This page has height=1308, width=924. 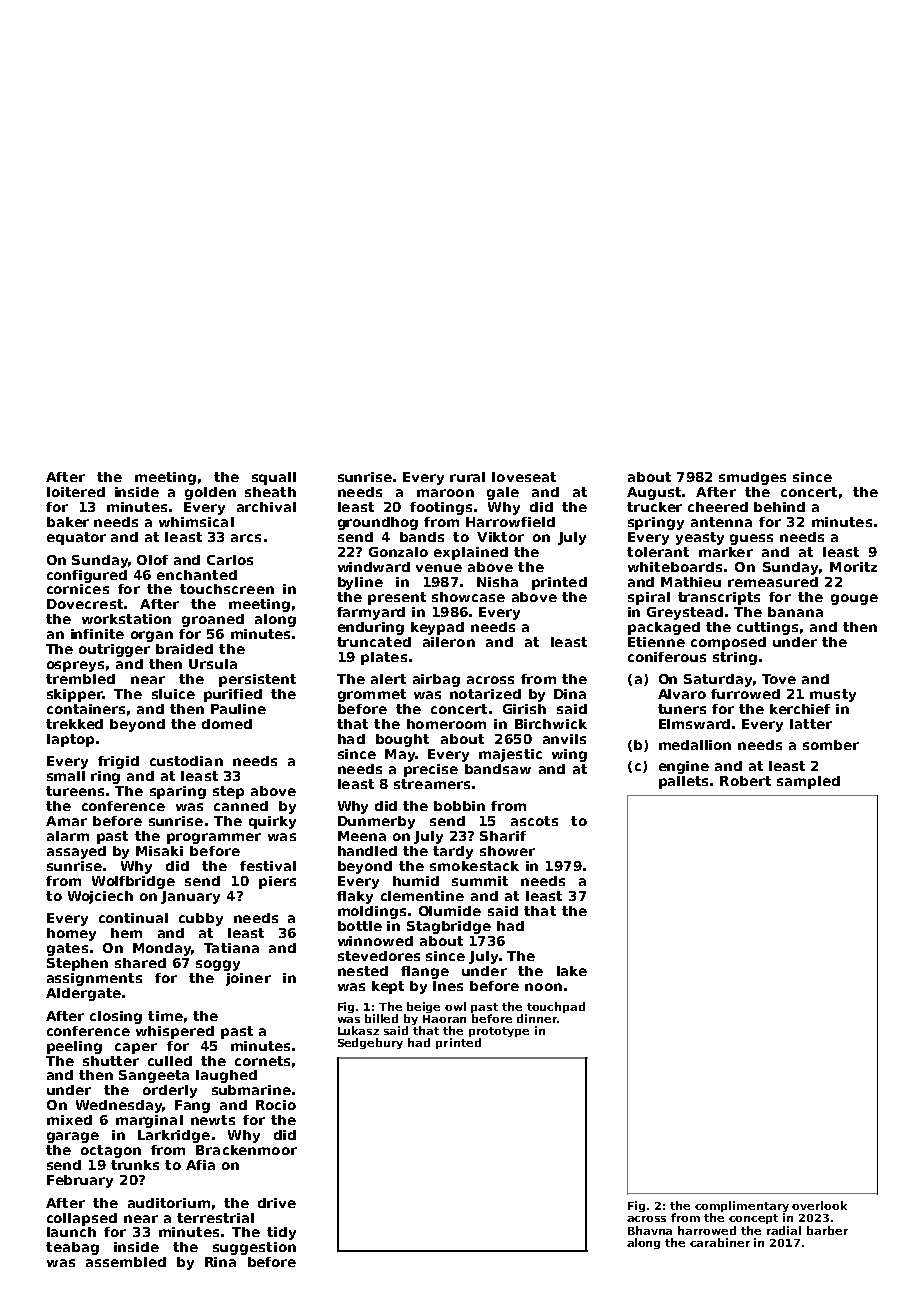 I want to click on assembled, so click(x=126, y=1262).
